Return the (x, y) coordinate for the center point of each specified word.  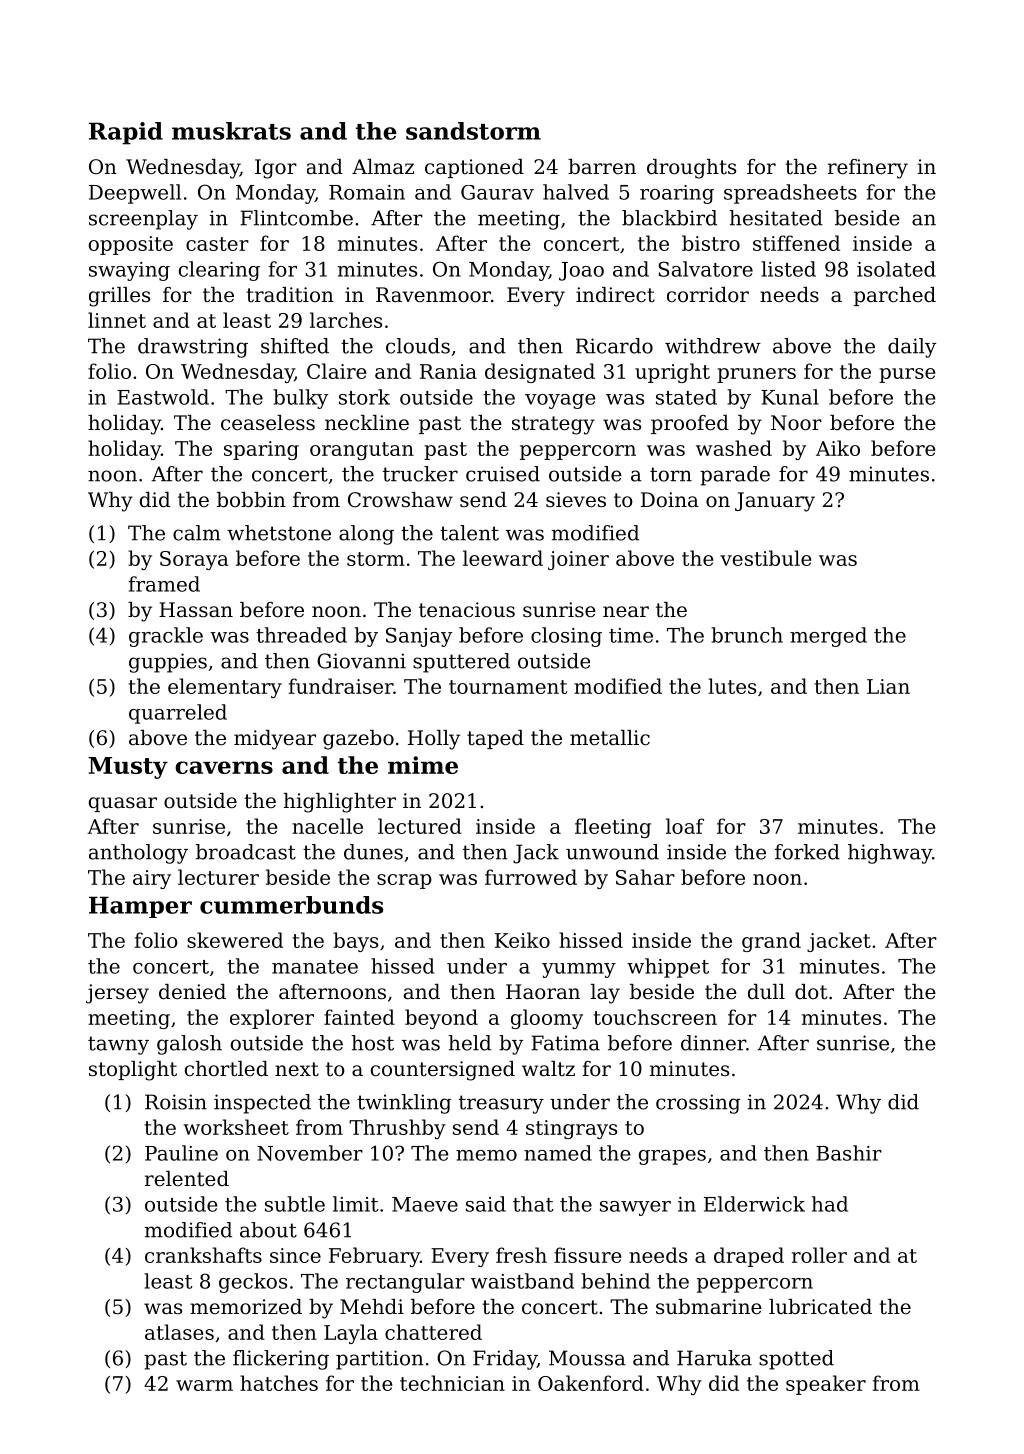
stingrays (571, 1129)
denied (192, 992)
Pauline (181, 1153)
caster (217, 244)
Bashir (849, 1153)
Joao (581, 271)
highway (890, 854)
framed (164, 584)
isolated (896, 269)
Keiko (522, 940)
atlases (179, 1332)
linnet (117, 320)
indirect (615, 295)
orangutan (362, 451)
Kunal (790, 397)
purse (907, 375)
